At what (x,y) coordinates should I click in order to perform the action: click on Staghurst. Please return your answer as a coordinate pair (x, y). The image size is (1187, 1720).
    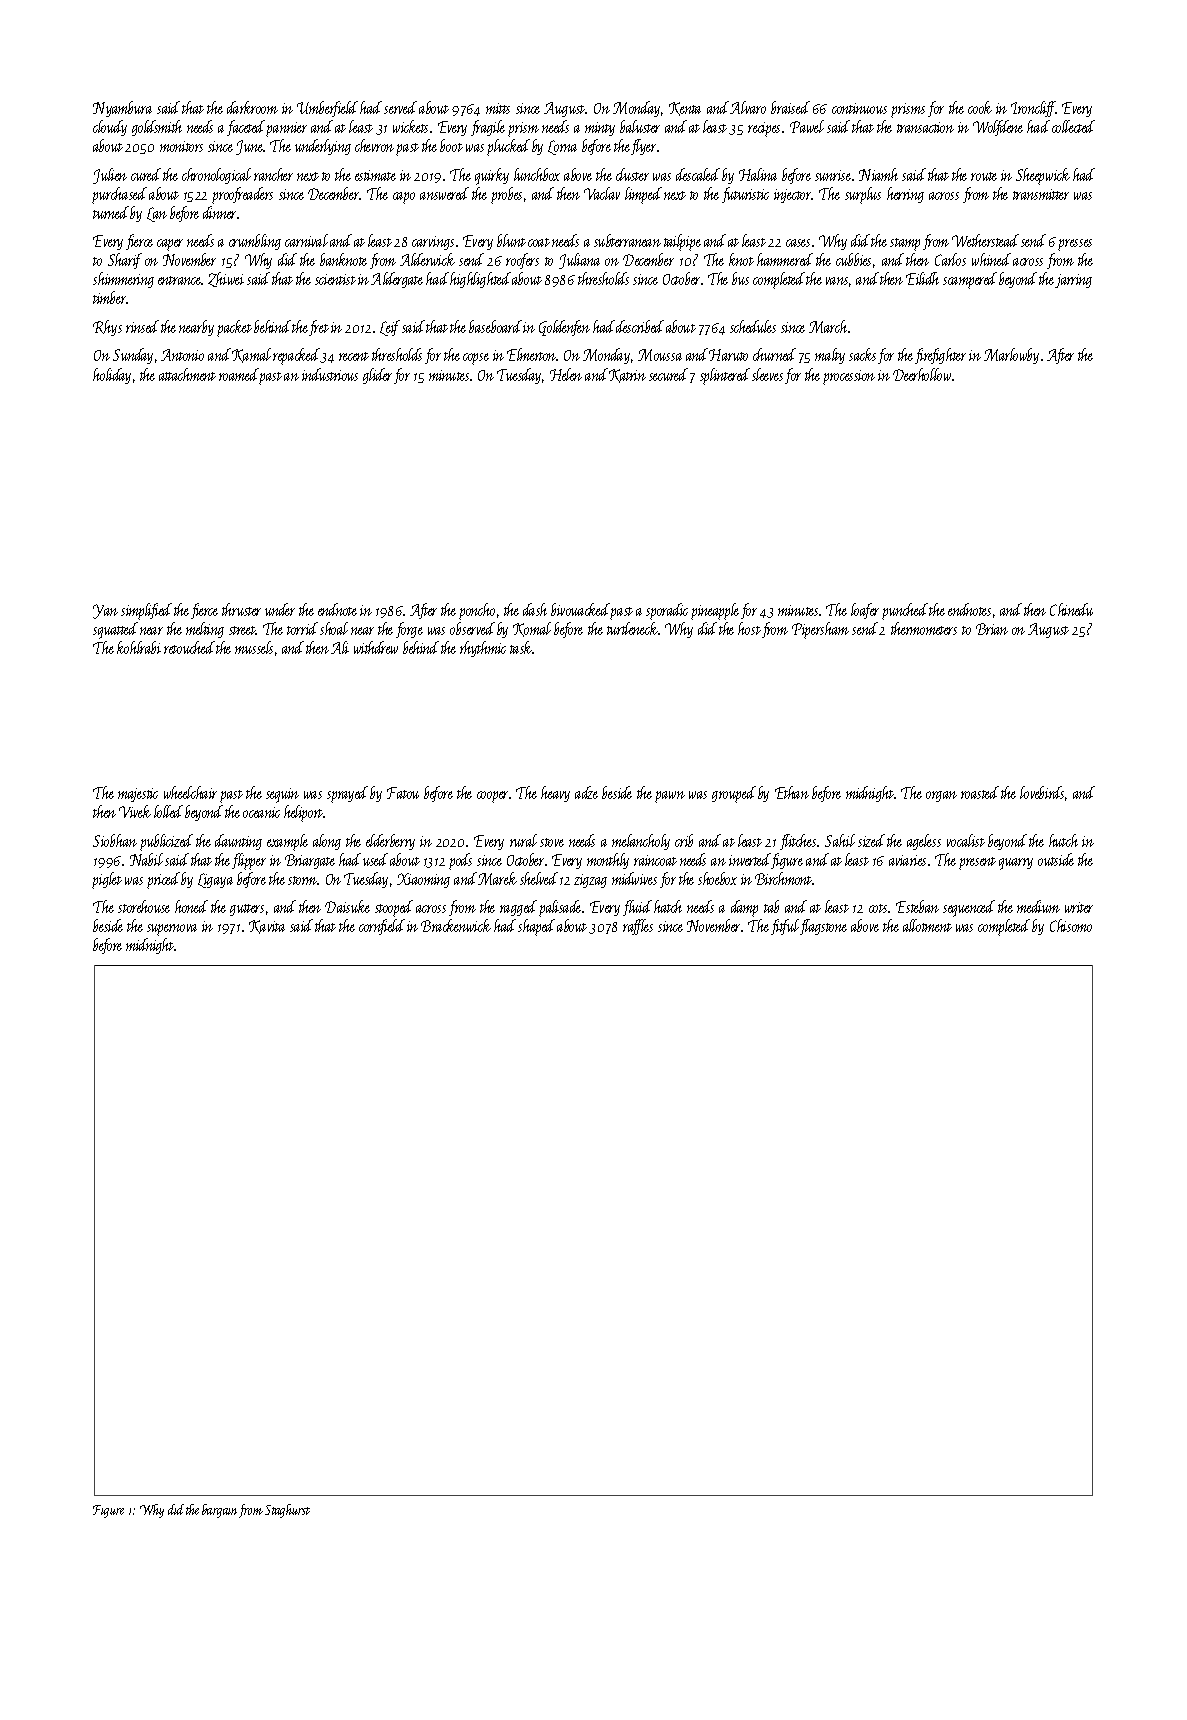
    Looking at the image, I should click on (287, 1511).
